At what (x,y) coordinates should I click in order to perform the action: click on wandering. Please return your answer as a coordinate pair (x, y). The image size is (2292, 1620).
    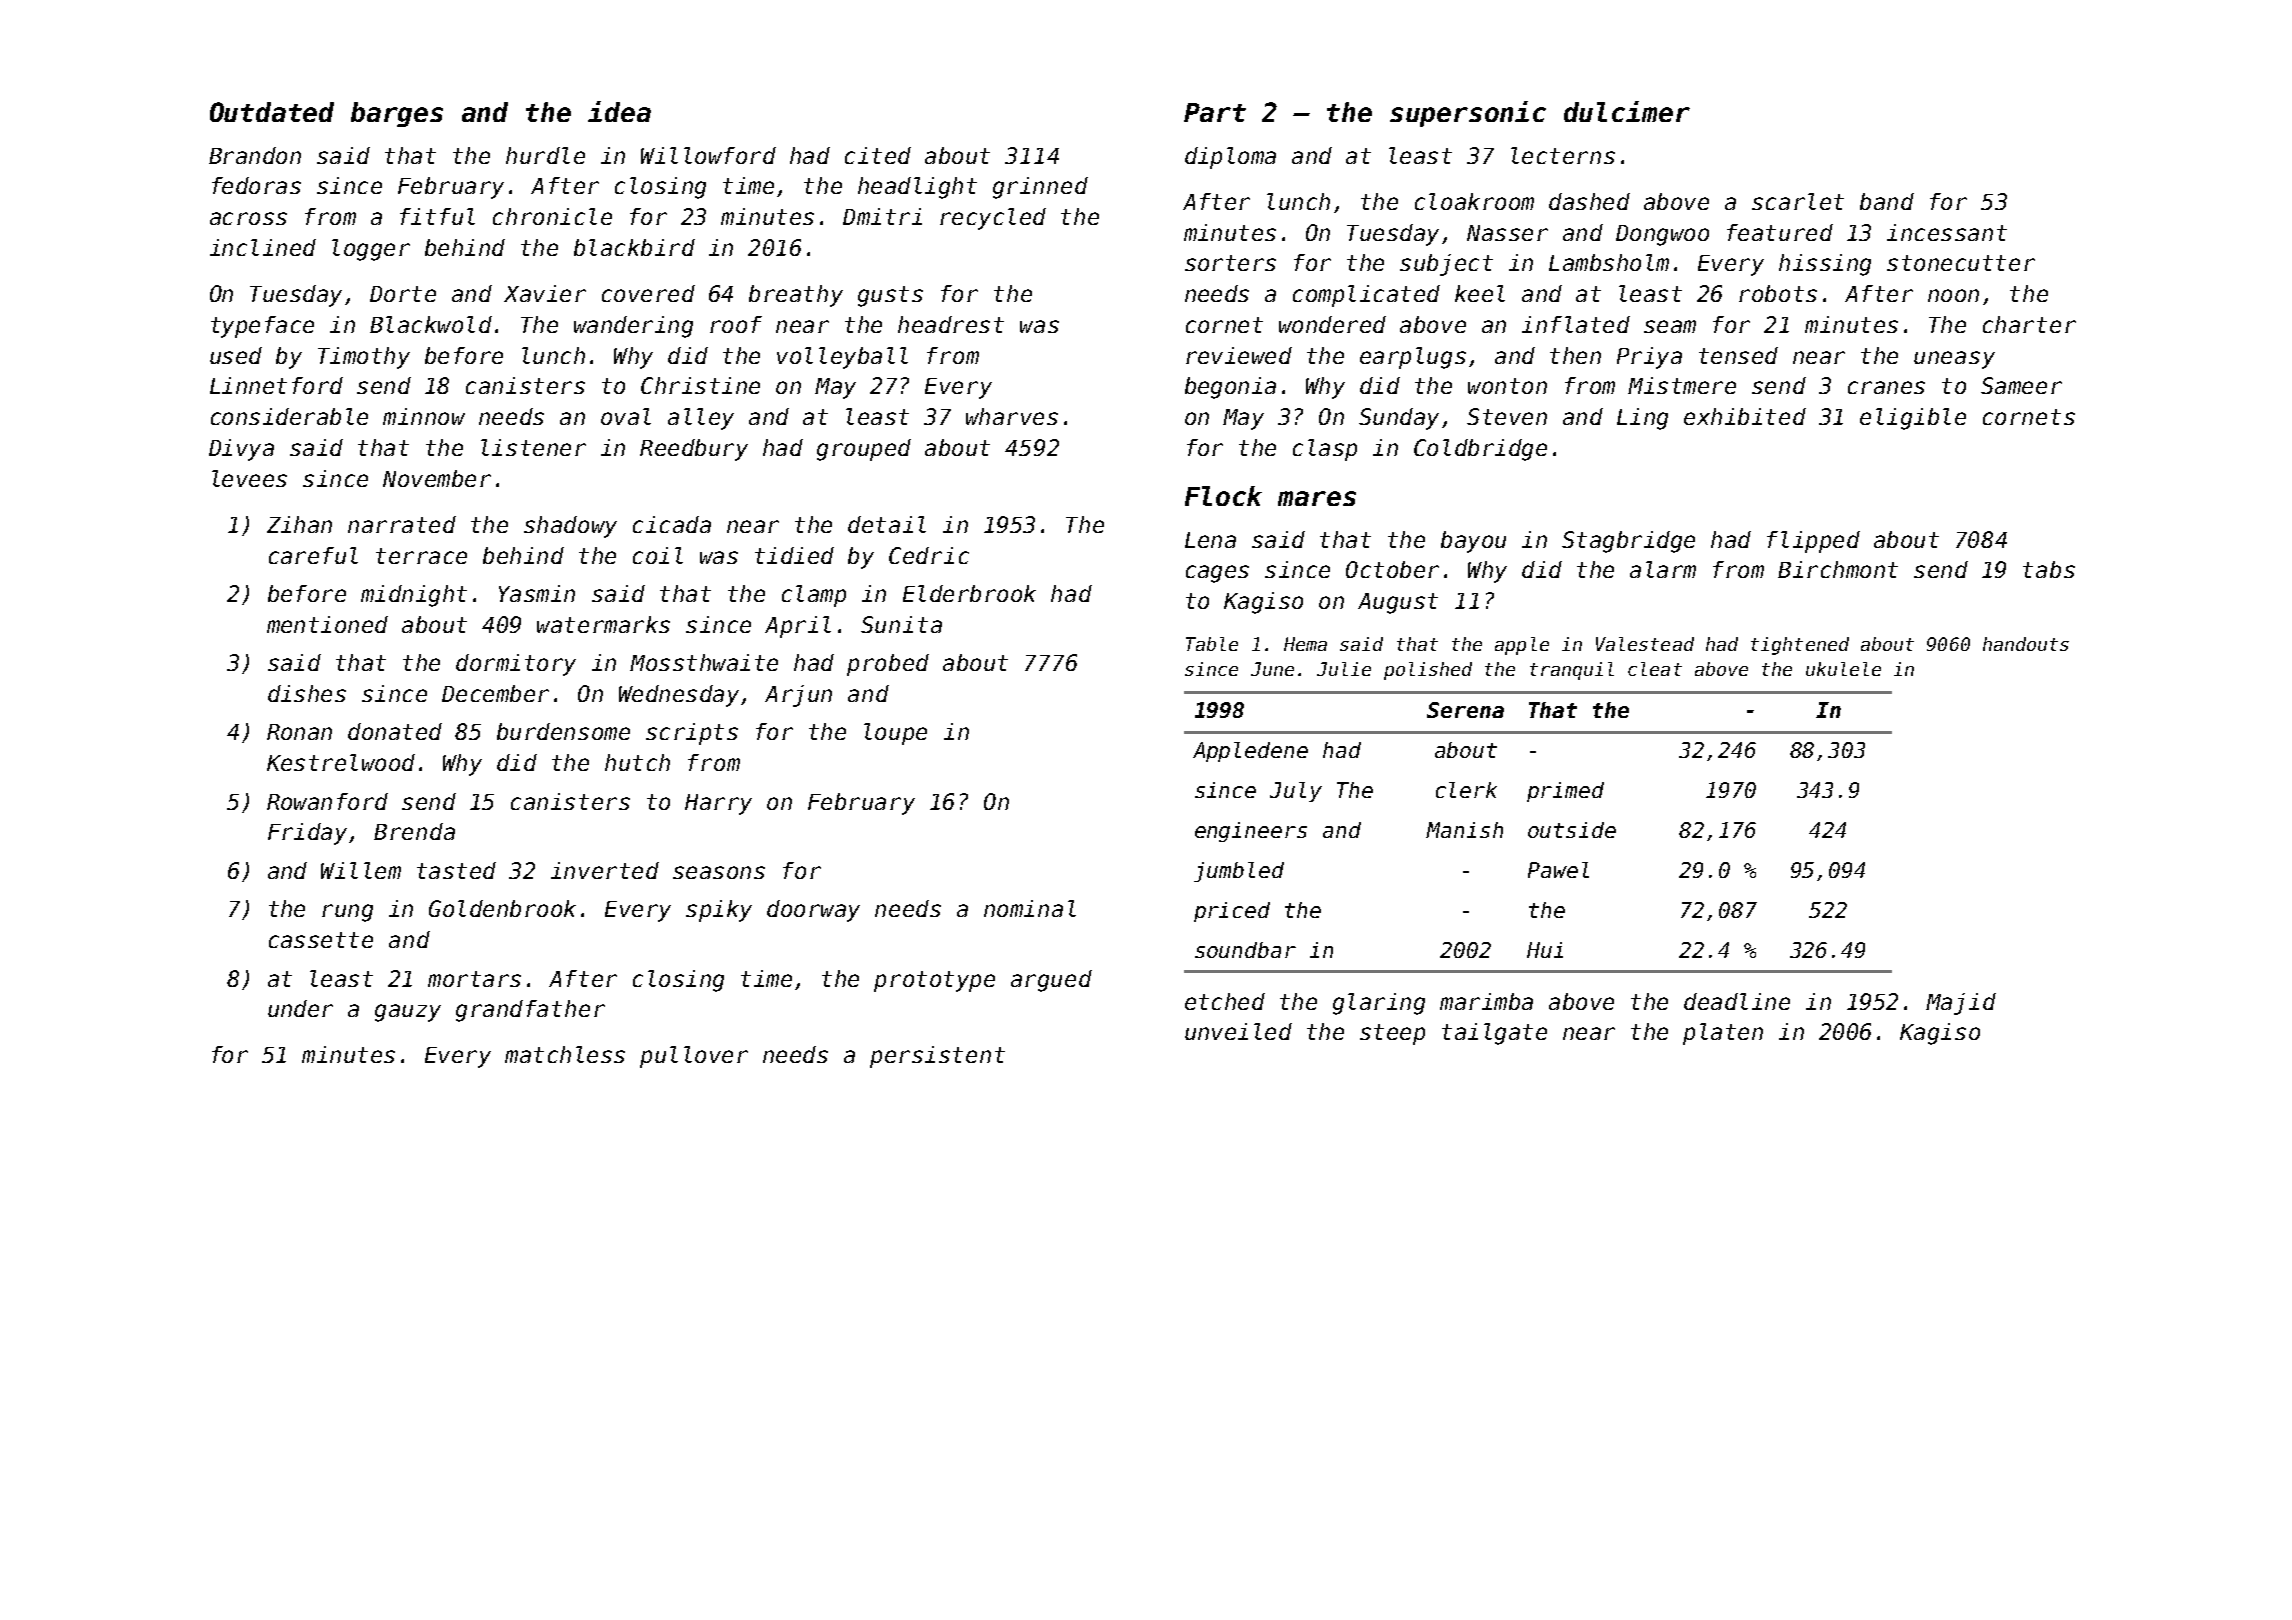
    Looking at the image, I should click on (633, 327).
